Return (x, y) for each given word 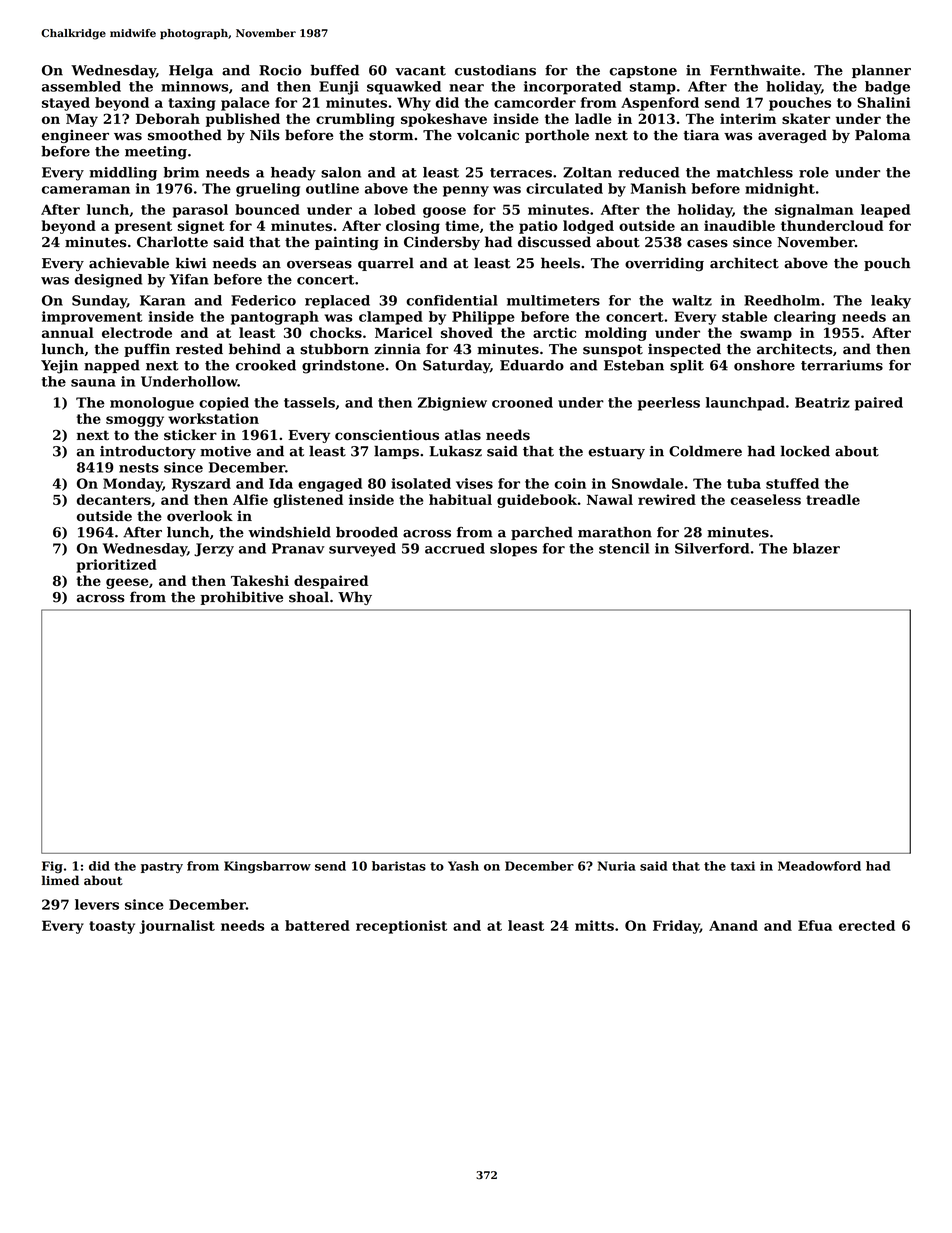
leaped (885, 211)
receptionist (401, 927)
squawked (404, 88)
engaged (330, 485)
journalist (177, 927)
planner (881, 71)
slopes (513, 550)
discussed (554, 242)
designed (108, 281)
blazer (816, 548)
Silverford (712, 548)
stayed (66, 104)
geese (127, 583)
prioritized (117, 566)
